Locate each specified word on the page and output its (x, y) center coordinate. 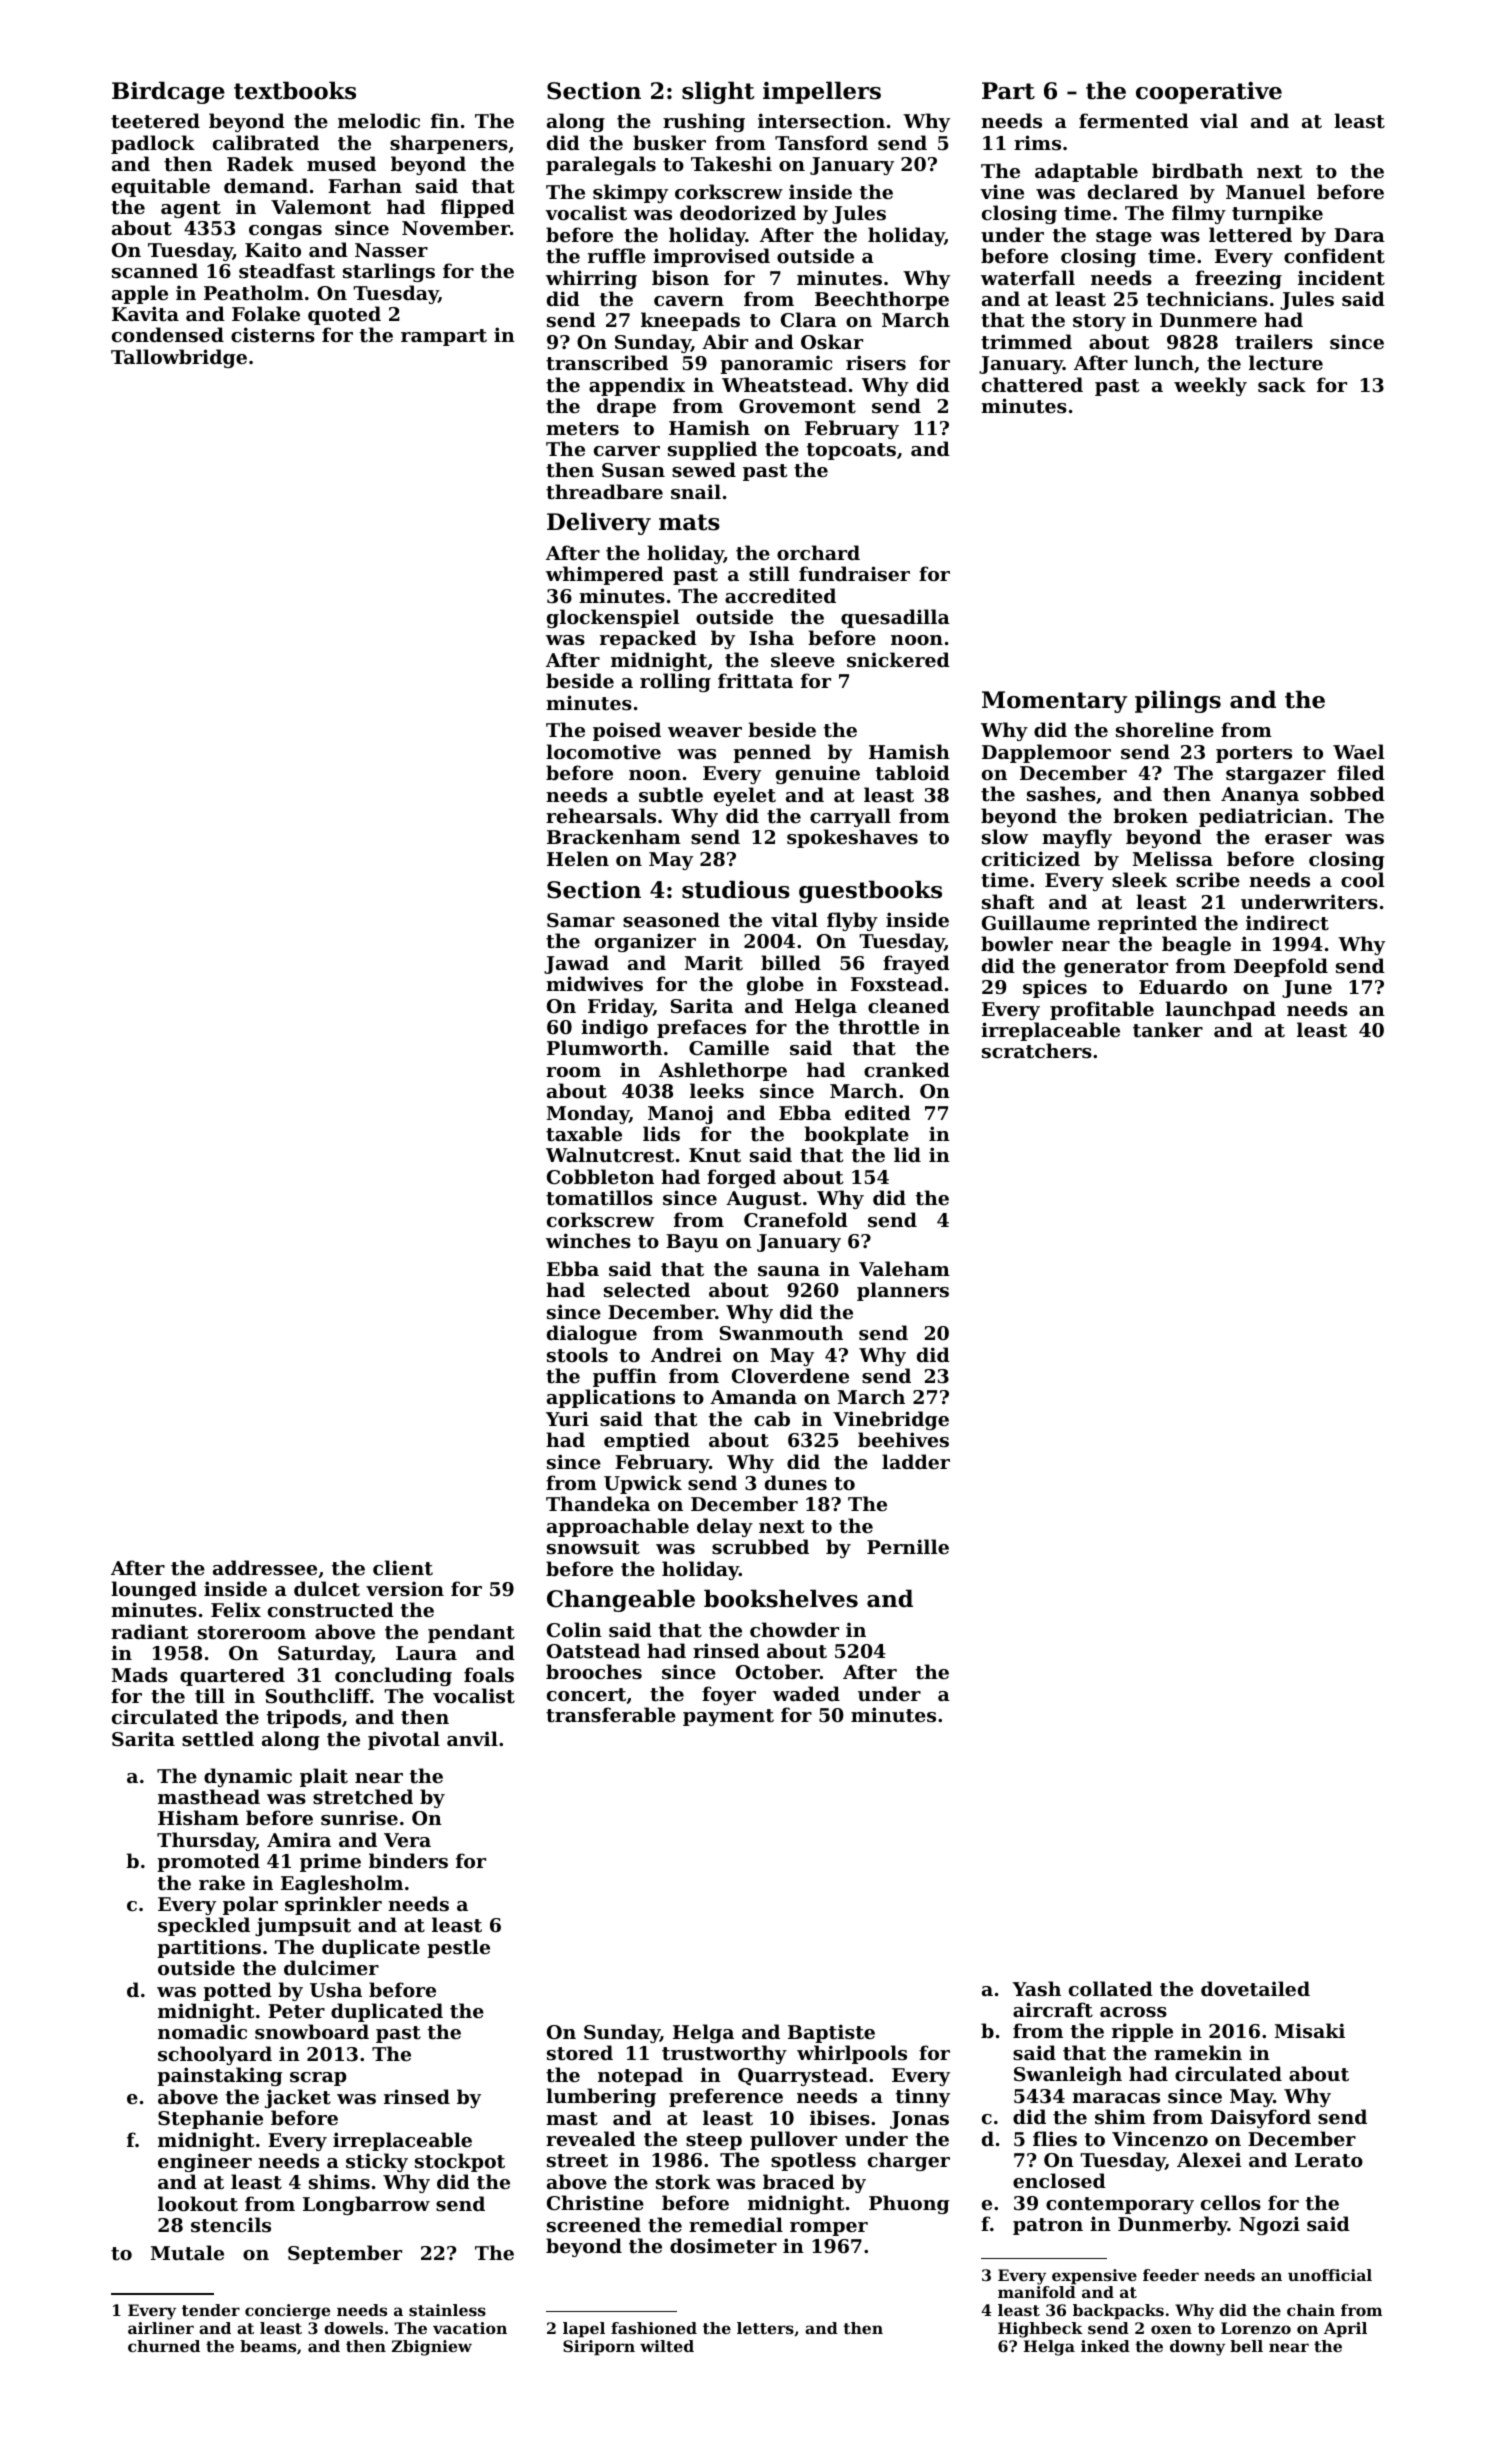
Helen (578, 858)
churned (164, 2346)
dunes (796, 1482)
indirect (1287, 923)
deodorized (738, 212)
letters (765, 2328)
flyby (852, 921)
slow (1005, 836)
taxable (584, 1134)
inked (1105, 2346)
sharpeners (449, 144)
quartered (232, 1676)
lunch (1164, 362)
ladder (916, 1461)
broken (1150, 815)
